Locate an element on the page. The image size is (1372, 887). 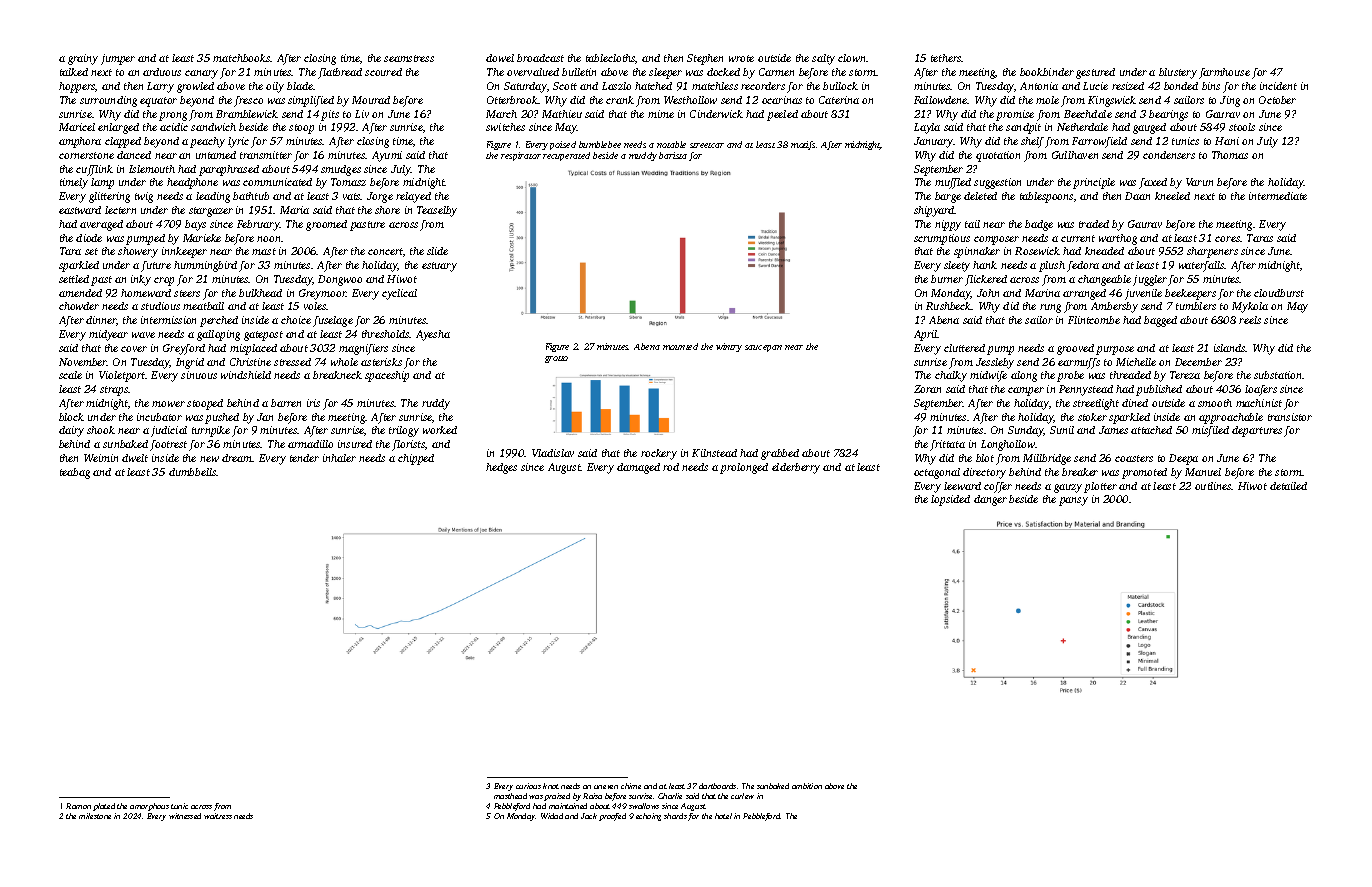
pansy is located at coordinates (1073, 501).
